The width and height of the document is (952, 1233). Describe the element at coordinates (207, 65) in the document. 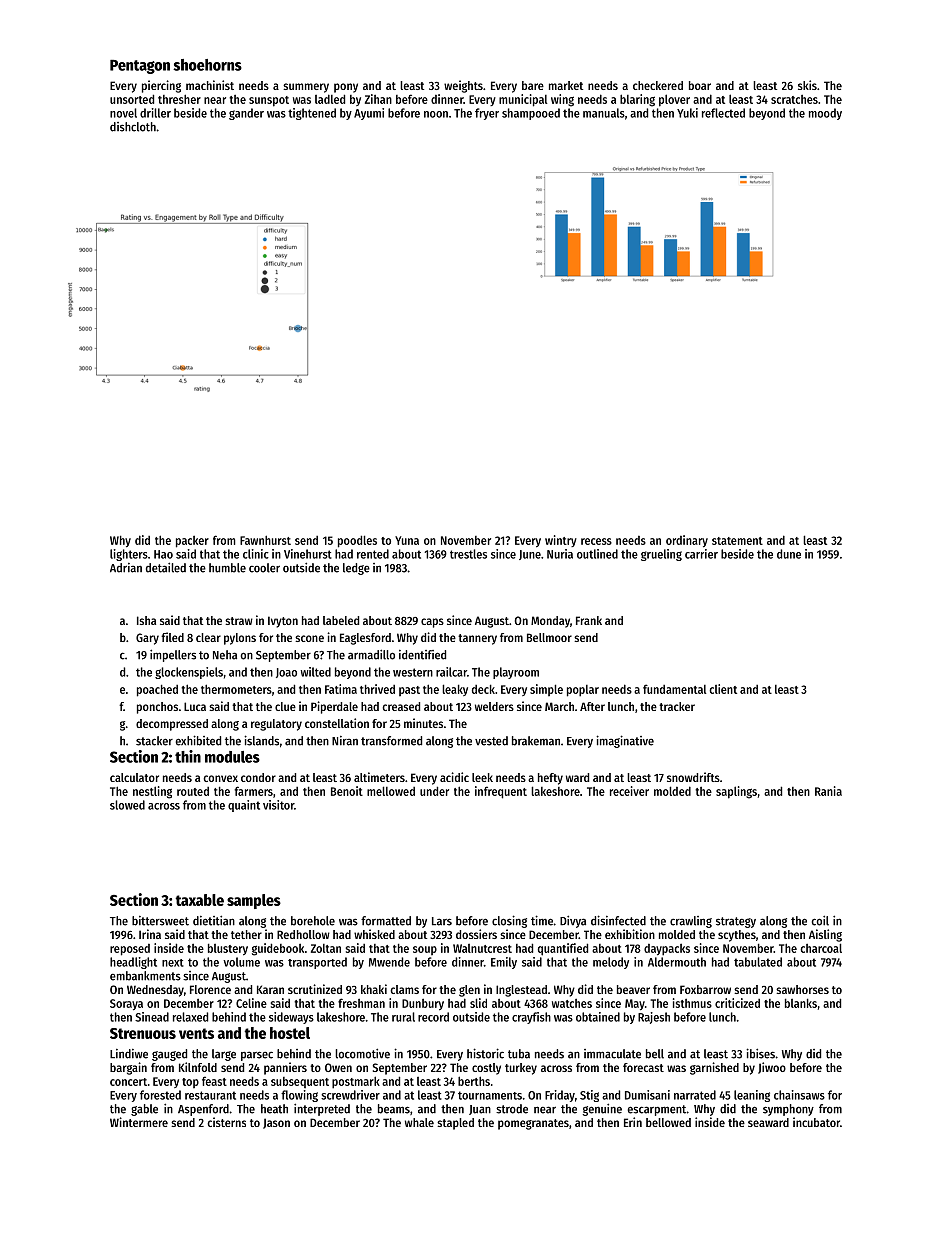

I see `shoehorns` at that location.
